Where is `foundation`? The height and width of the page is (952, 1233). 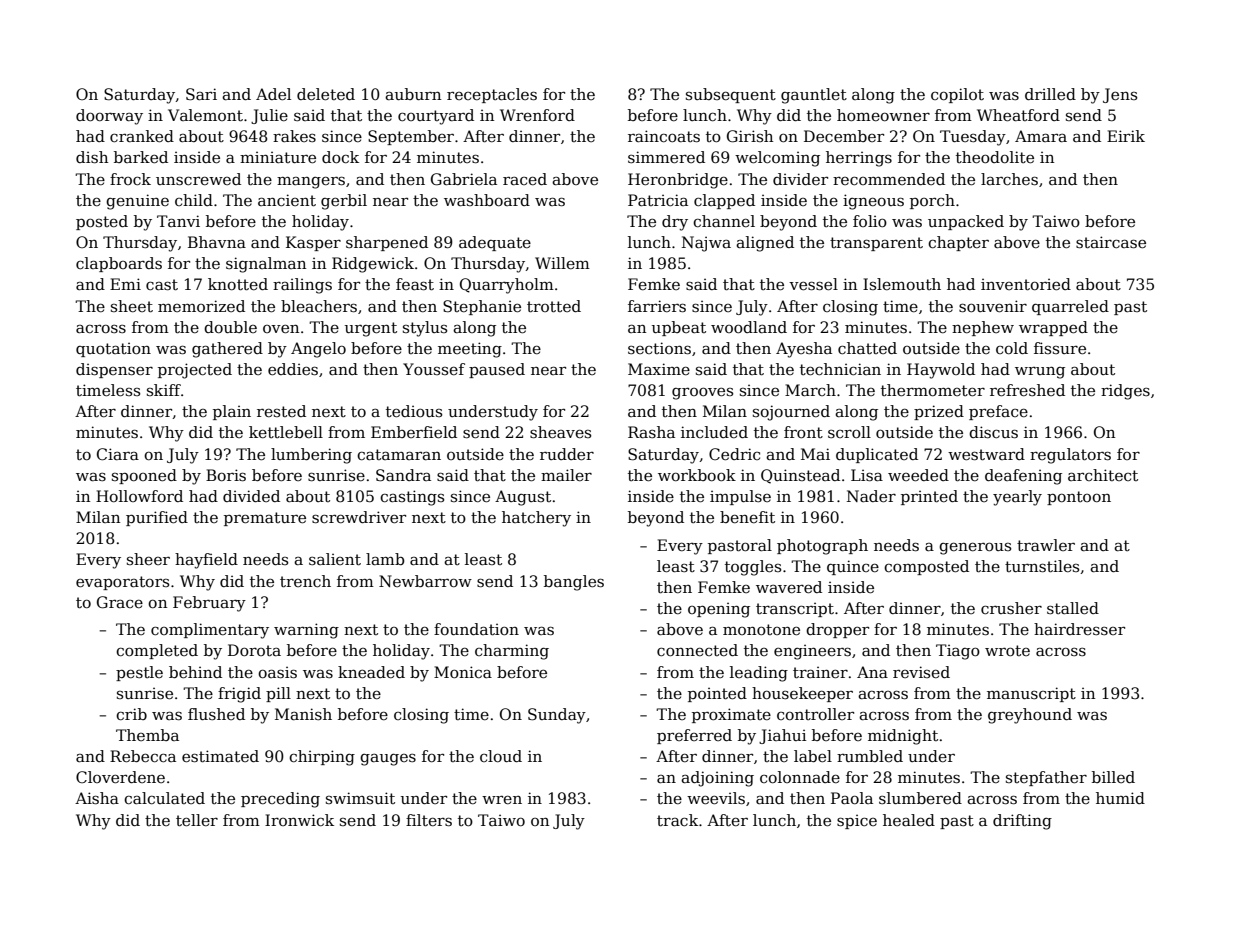
foundation is located at coordinates (476, 629).
